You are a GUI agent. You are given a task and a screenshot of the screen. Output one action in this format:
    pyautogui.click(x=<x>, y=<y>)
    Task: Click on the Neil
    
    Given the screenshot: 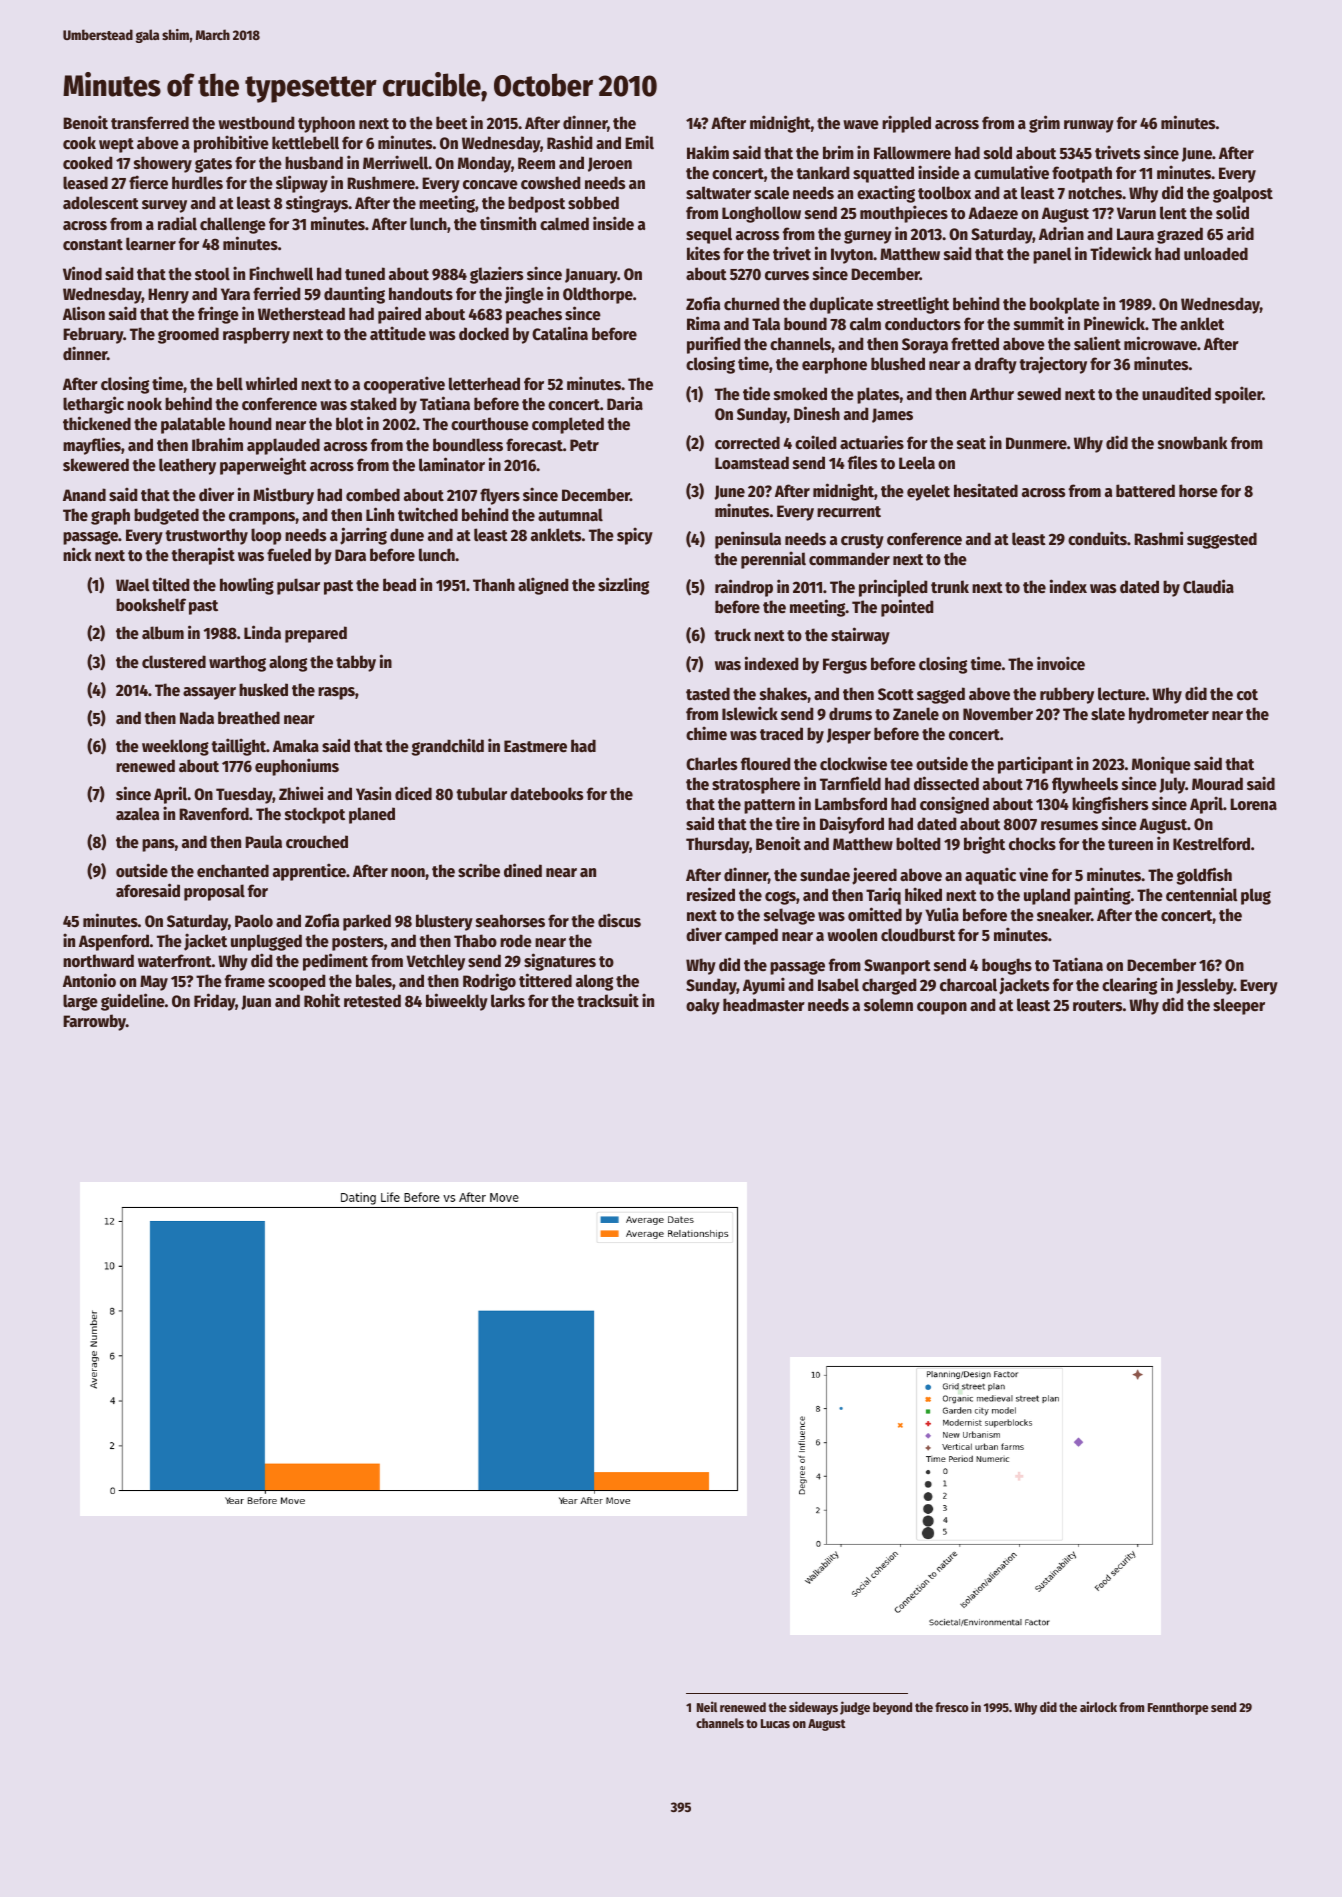 What is the action you would take?
    pyautogui.click(x=707, y=1706)
